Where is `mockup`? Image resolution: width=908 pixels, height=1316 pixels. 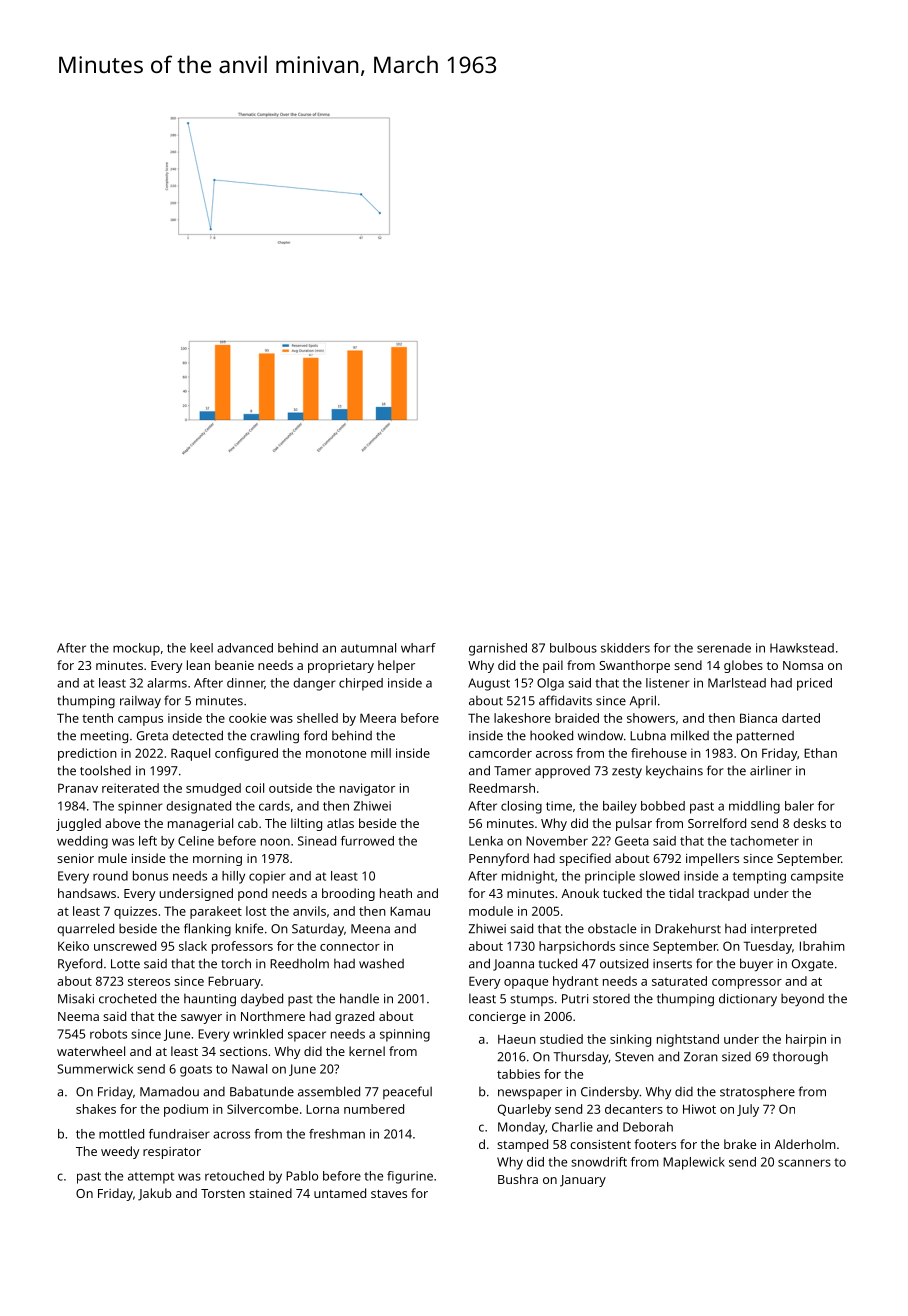
mockup is located at coordinates (136, 649).
